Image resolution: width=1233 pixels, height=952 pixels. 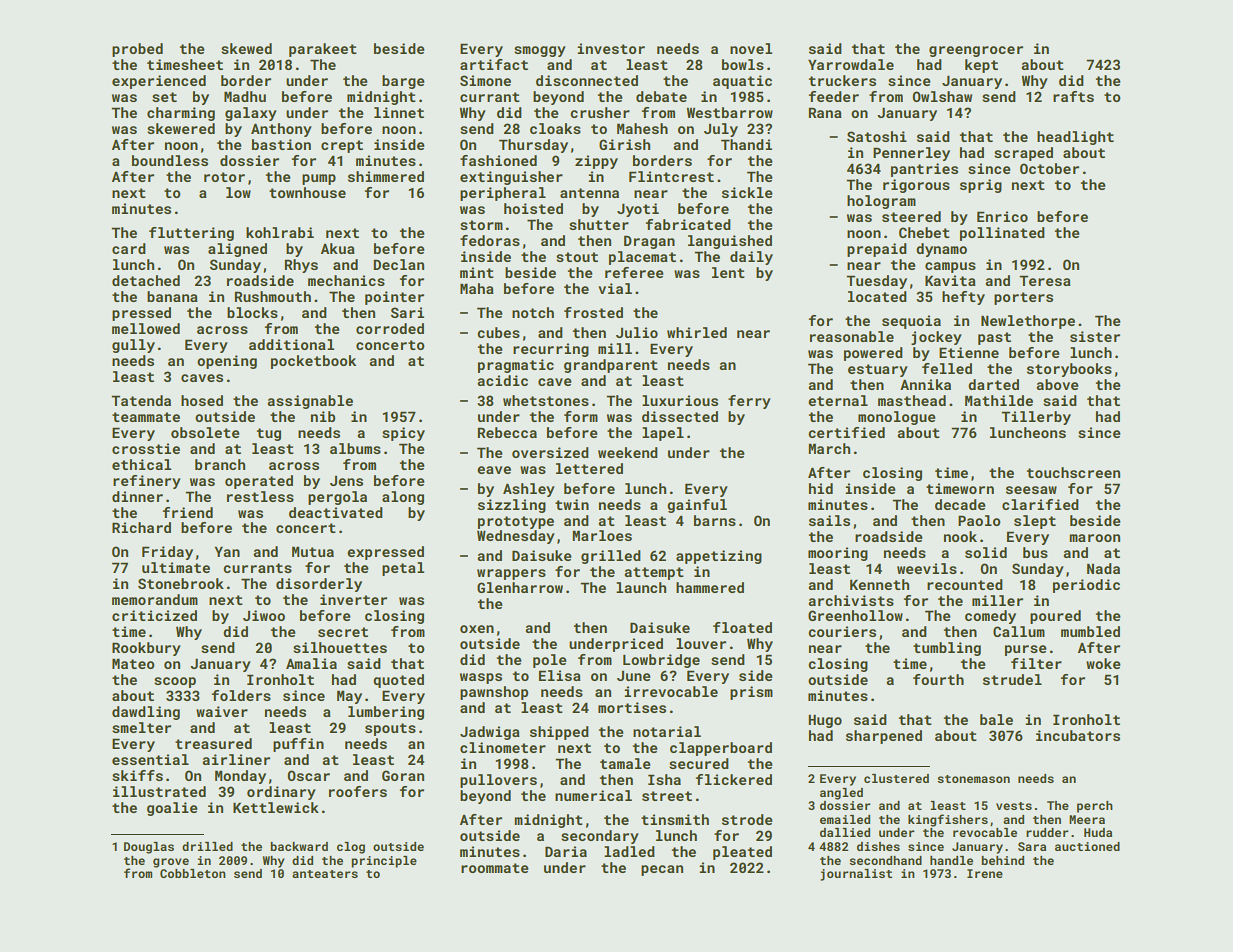 What do you see at coordinates (671, 176) in the document?
I see `Flintcrest` at bounding box center [671, 176].
